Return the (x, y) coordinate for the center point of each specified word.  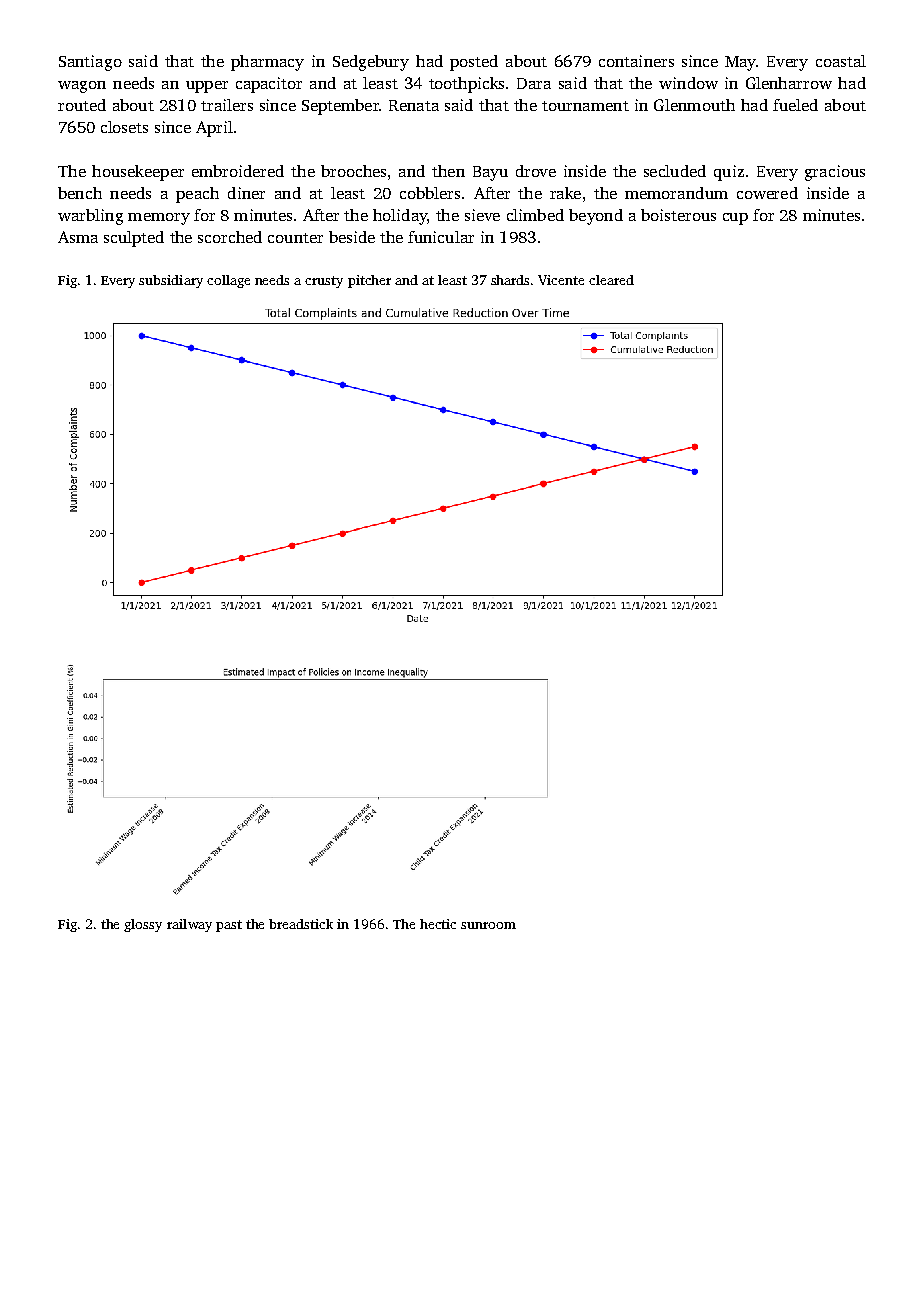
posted (474, 63)
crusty (324, 282)
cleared (611, 280)
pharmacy (267, 63)
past (229, 926)
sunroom (488, 925)
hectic (438, 924)
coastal (841, 61)
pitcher (369, 281)
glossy (143, 925)
